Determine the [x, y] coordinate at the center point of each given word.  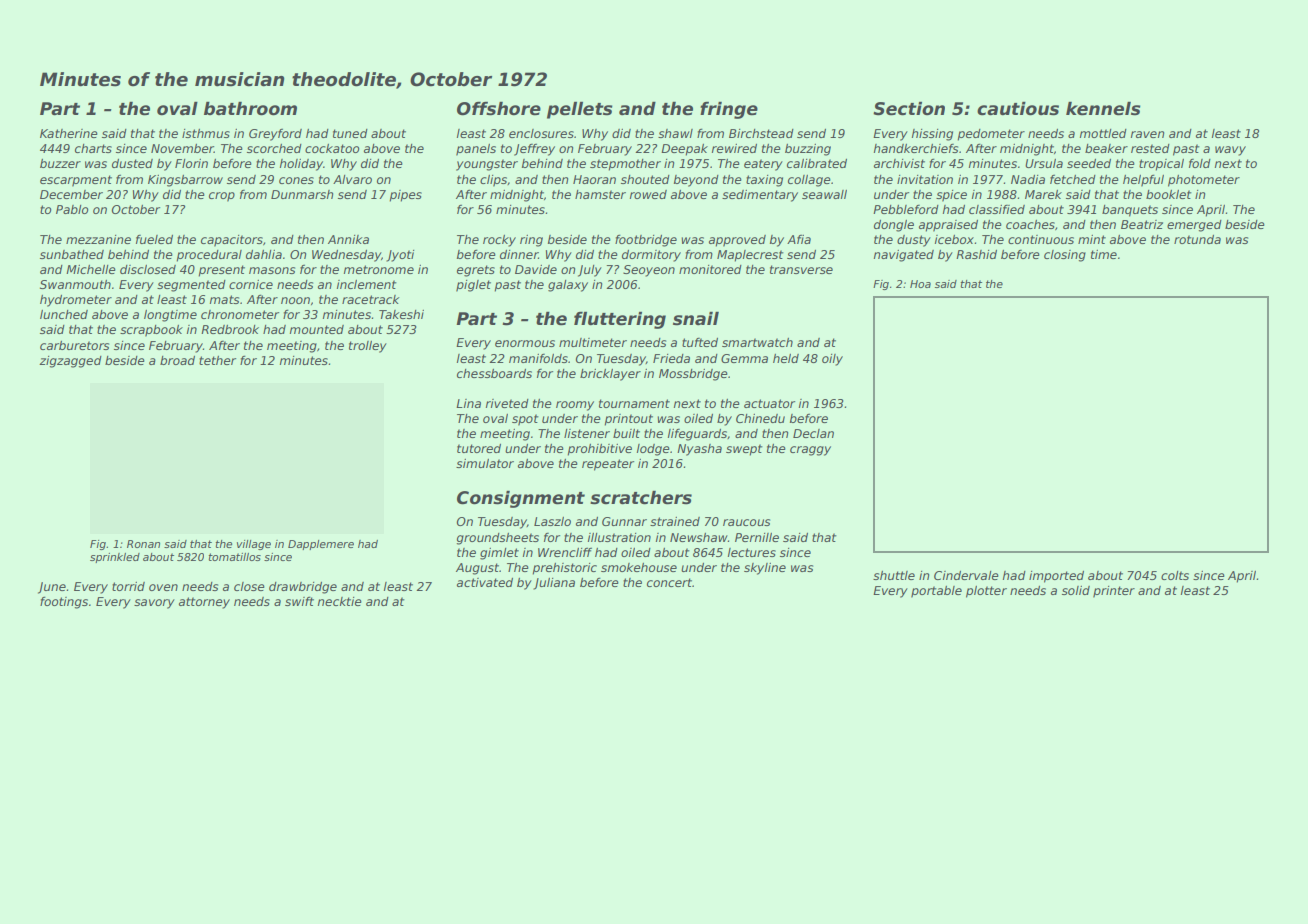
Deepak [684, 150]
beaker [1106, 148]
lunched [64, 314]
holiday [301, 165]
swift [299, 601]
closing [1065, 256]
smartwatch [757, 342]
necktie [340, 601]
